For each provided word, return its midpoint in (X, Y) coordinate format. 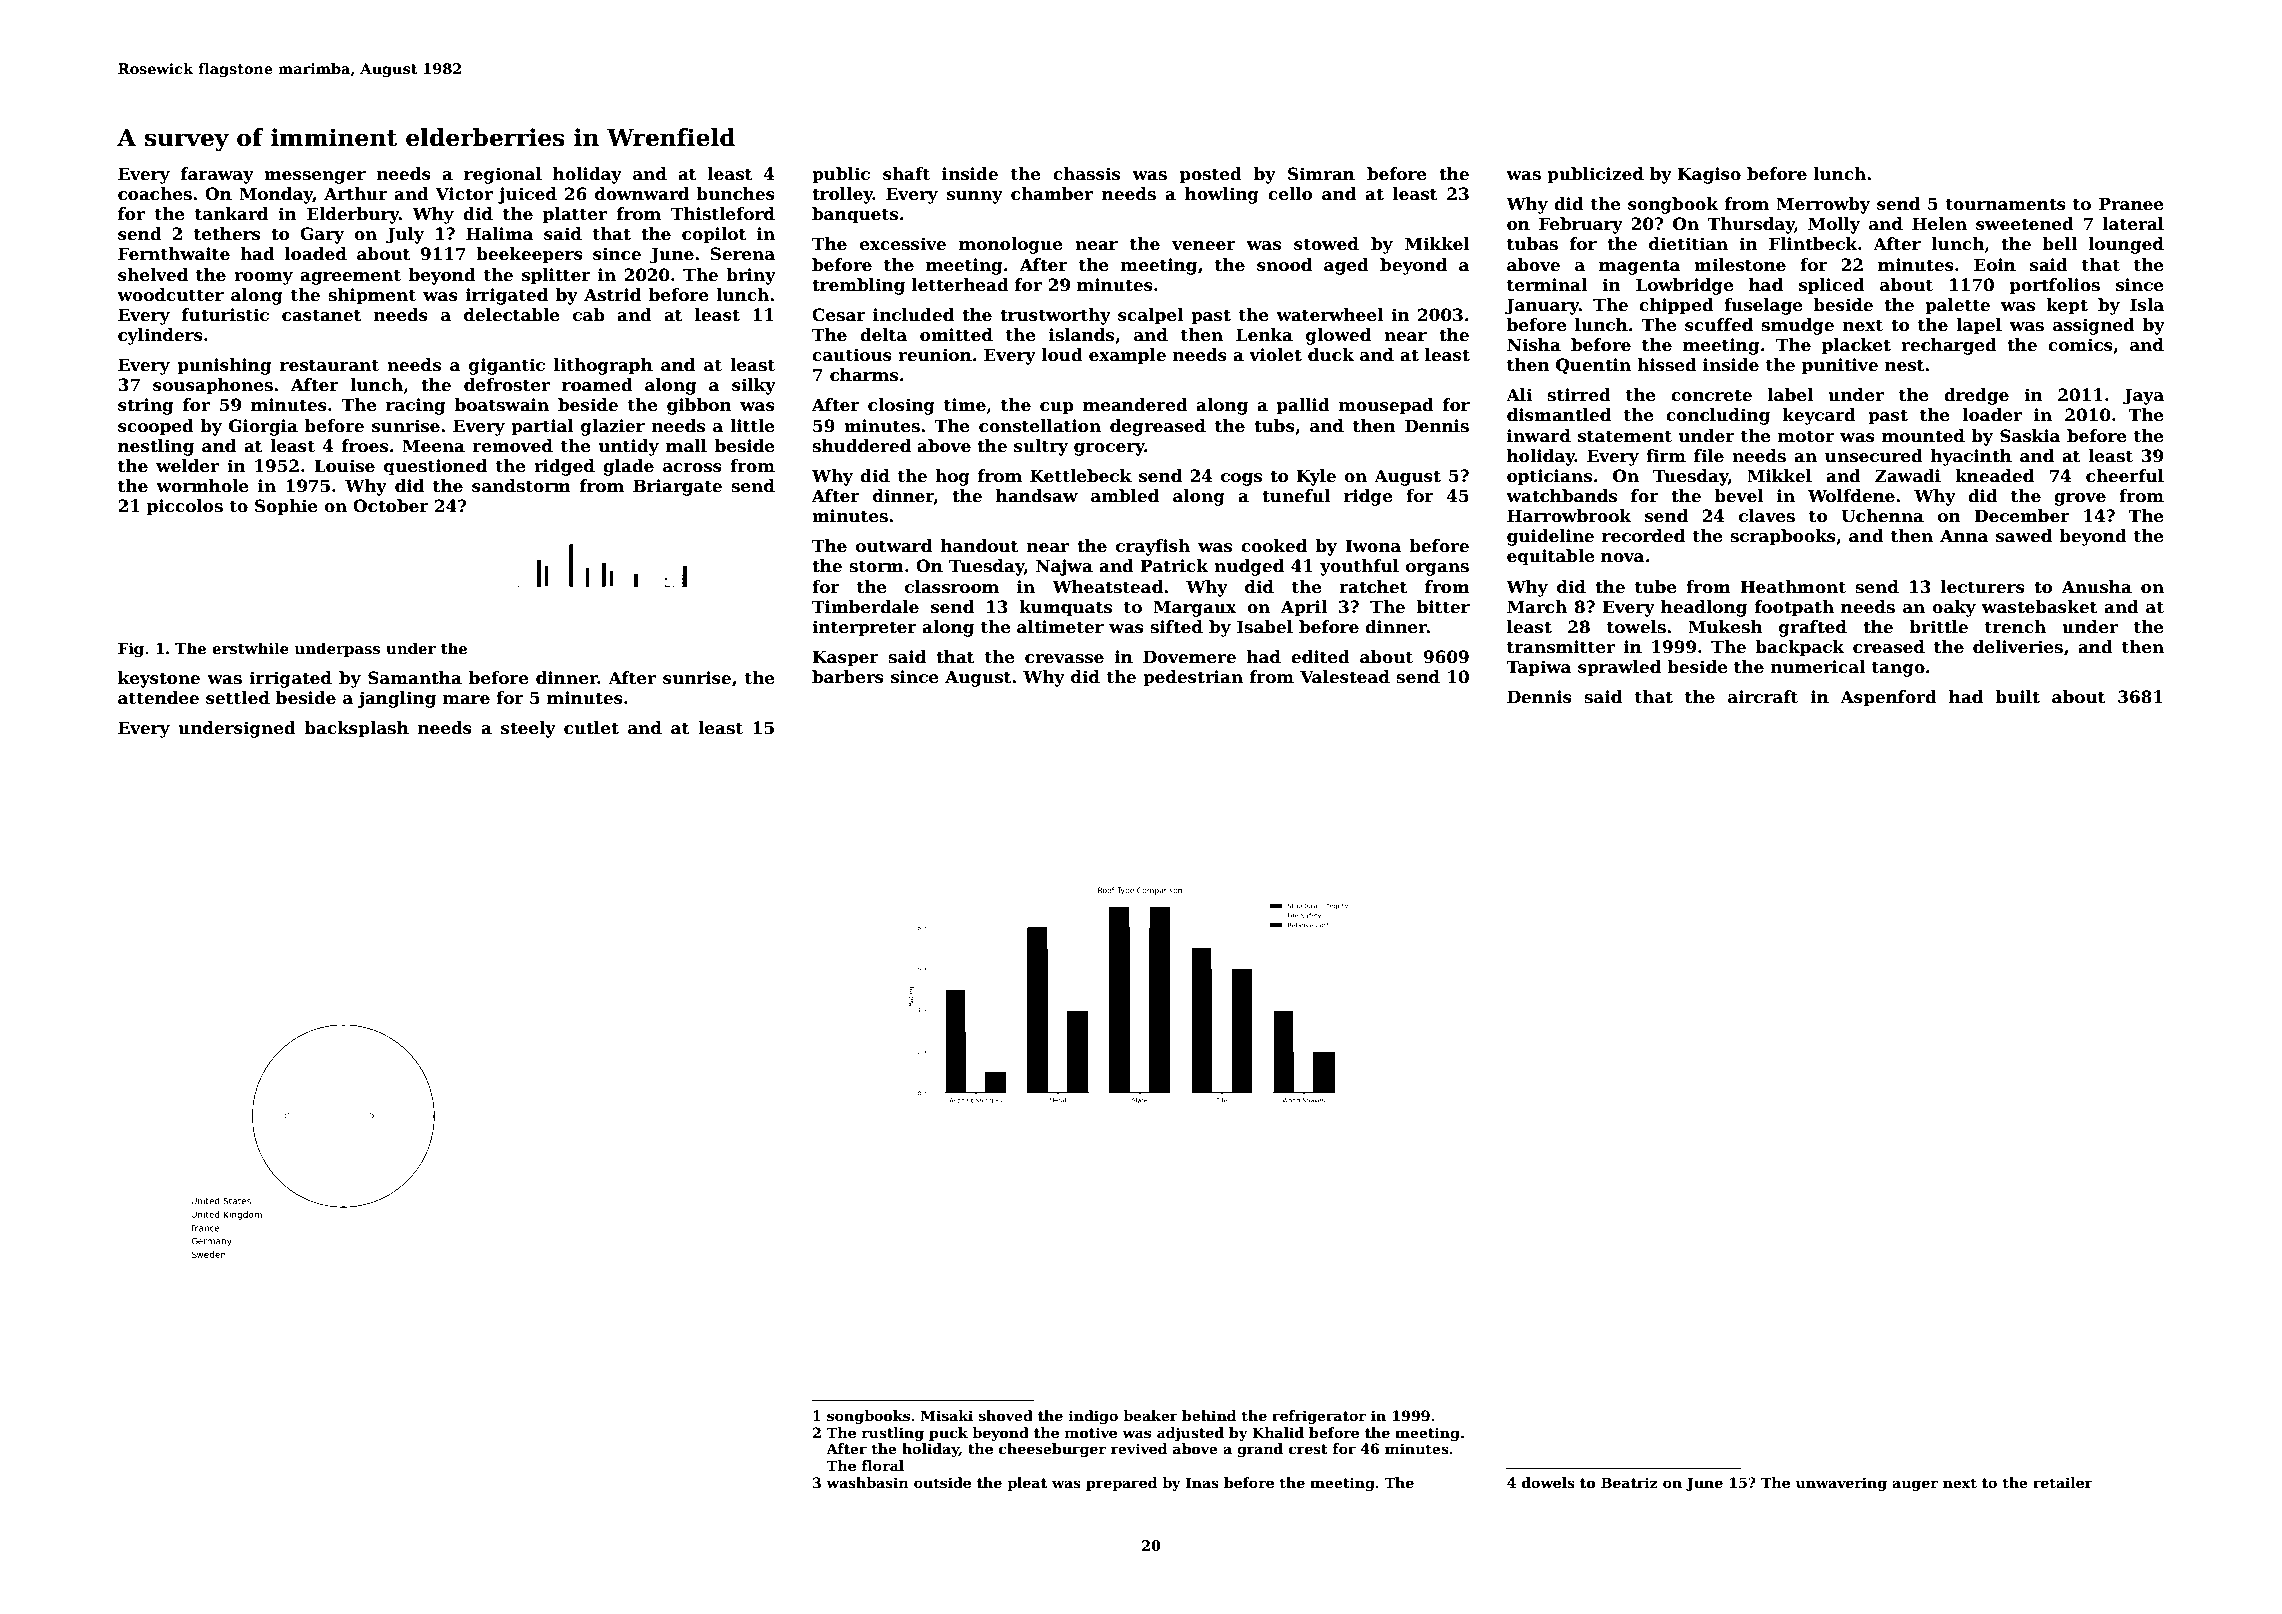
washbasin (867, 1482)
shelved (153, 275)
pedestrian (1193, 678)
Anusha (2097, 587)
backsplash (356, 729)
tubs (1274, 426)
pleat (1027, 1484)
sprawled (1619, 668)
